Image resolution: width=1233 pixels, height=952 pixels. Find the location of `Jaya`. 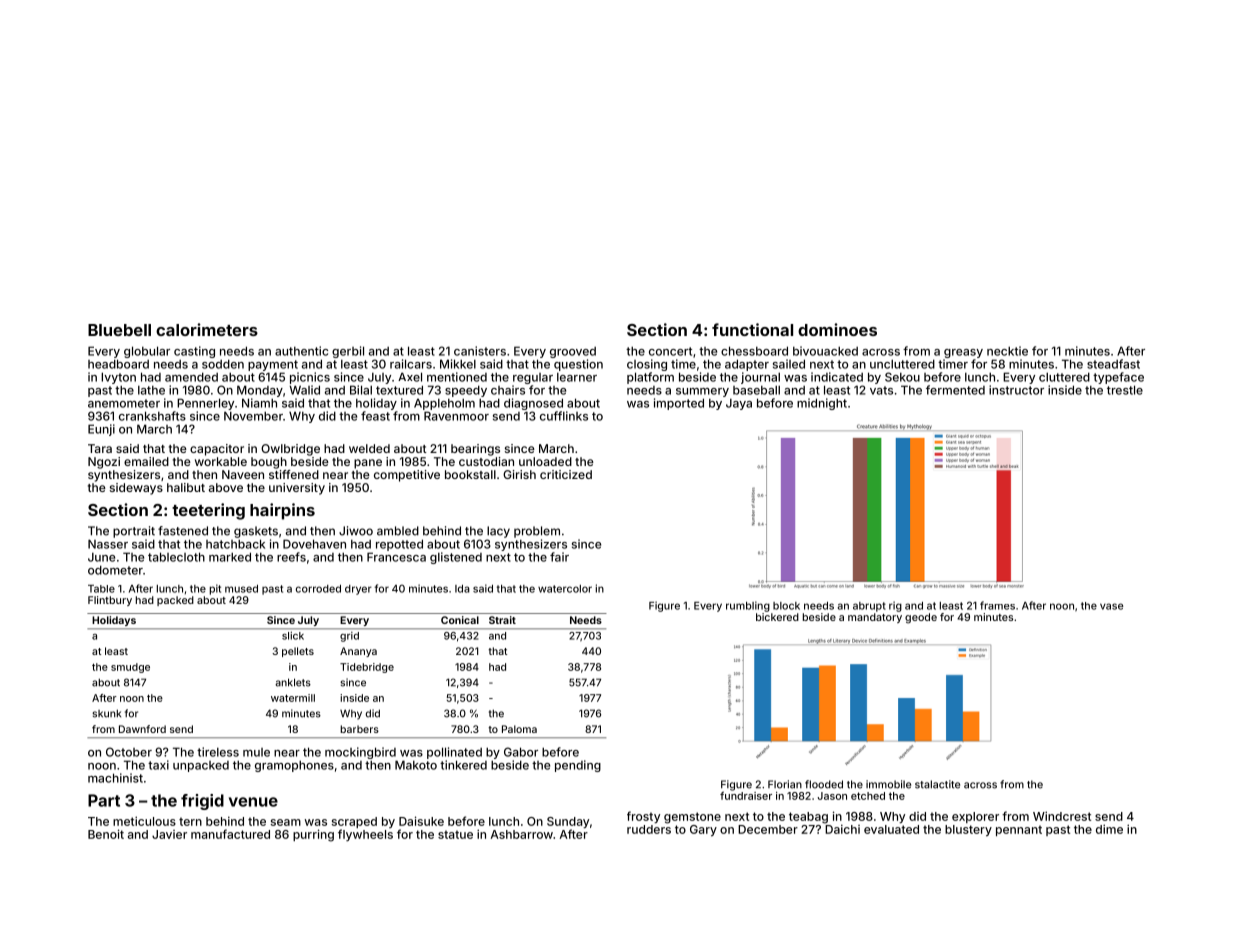

Jaya is located at coordinates (739, 404).
